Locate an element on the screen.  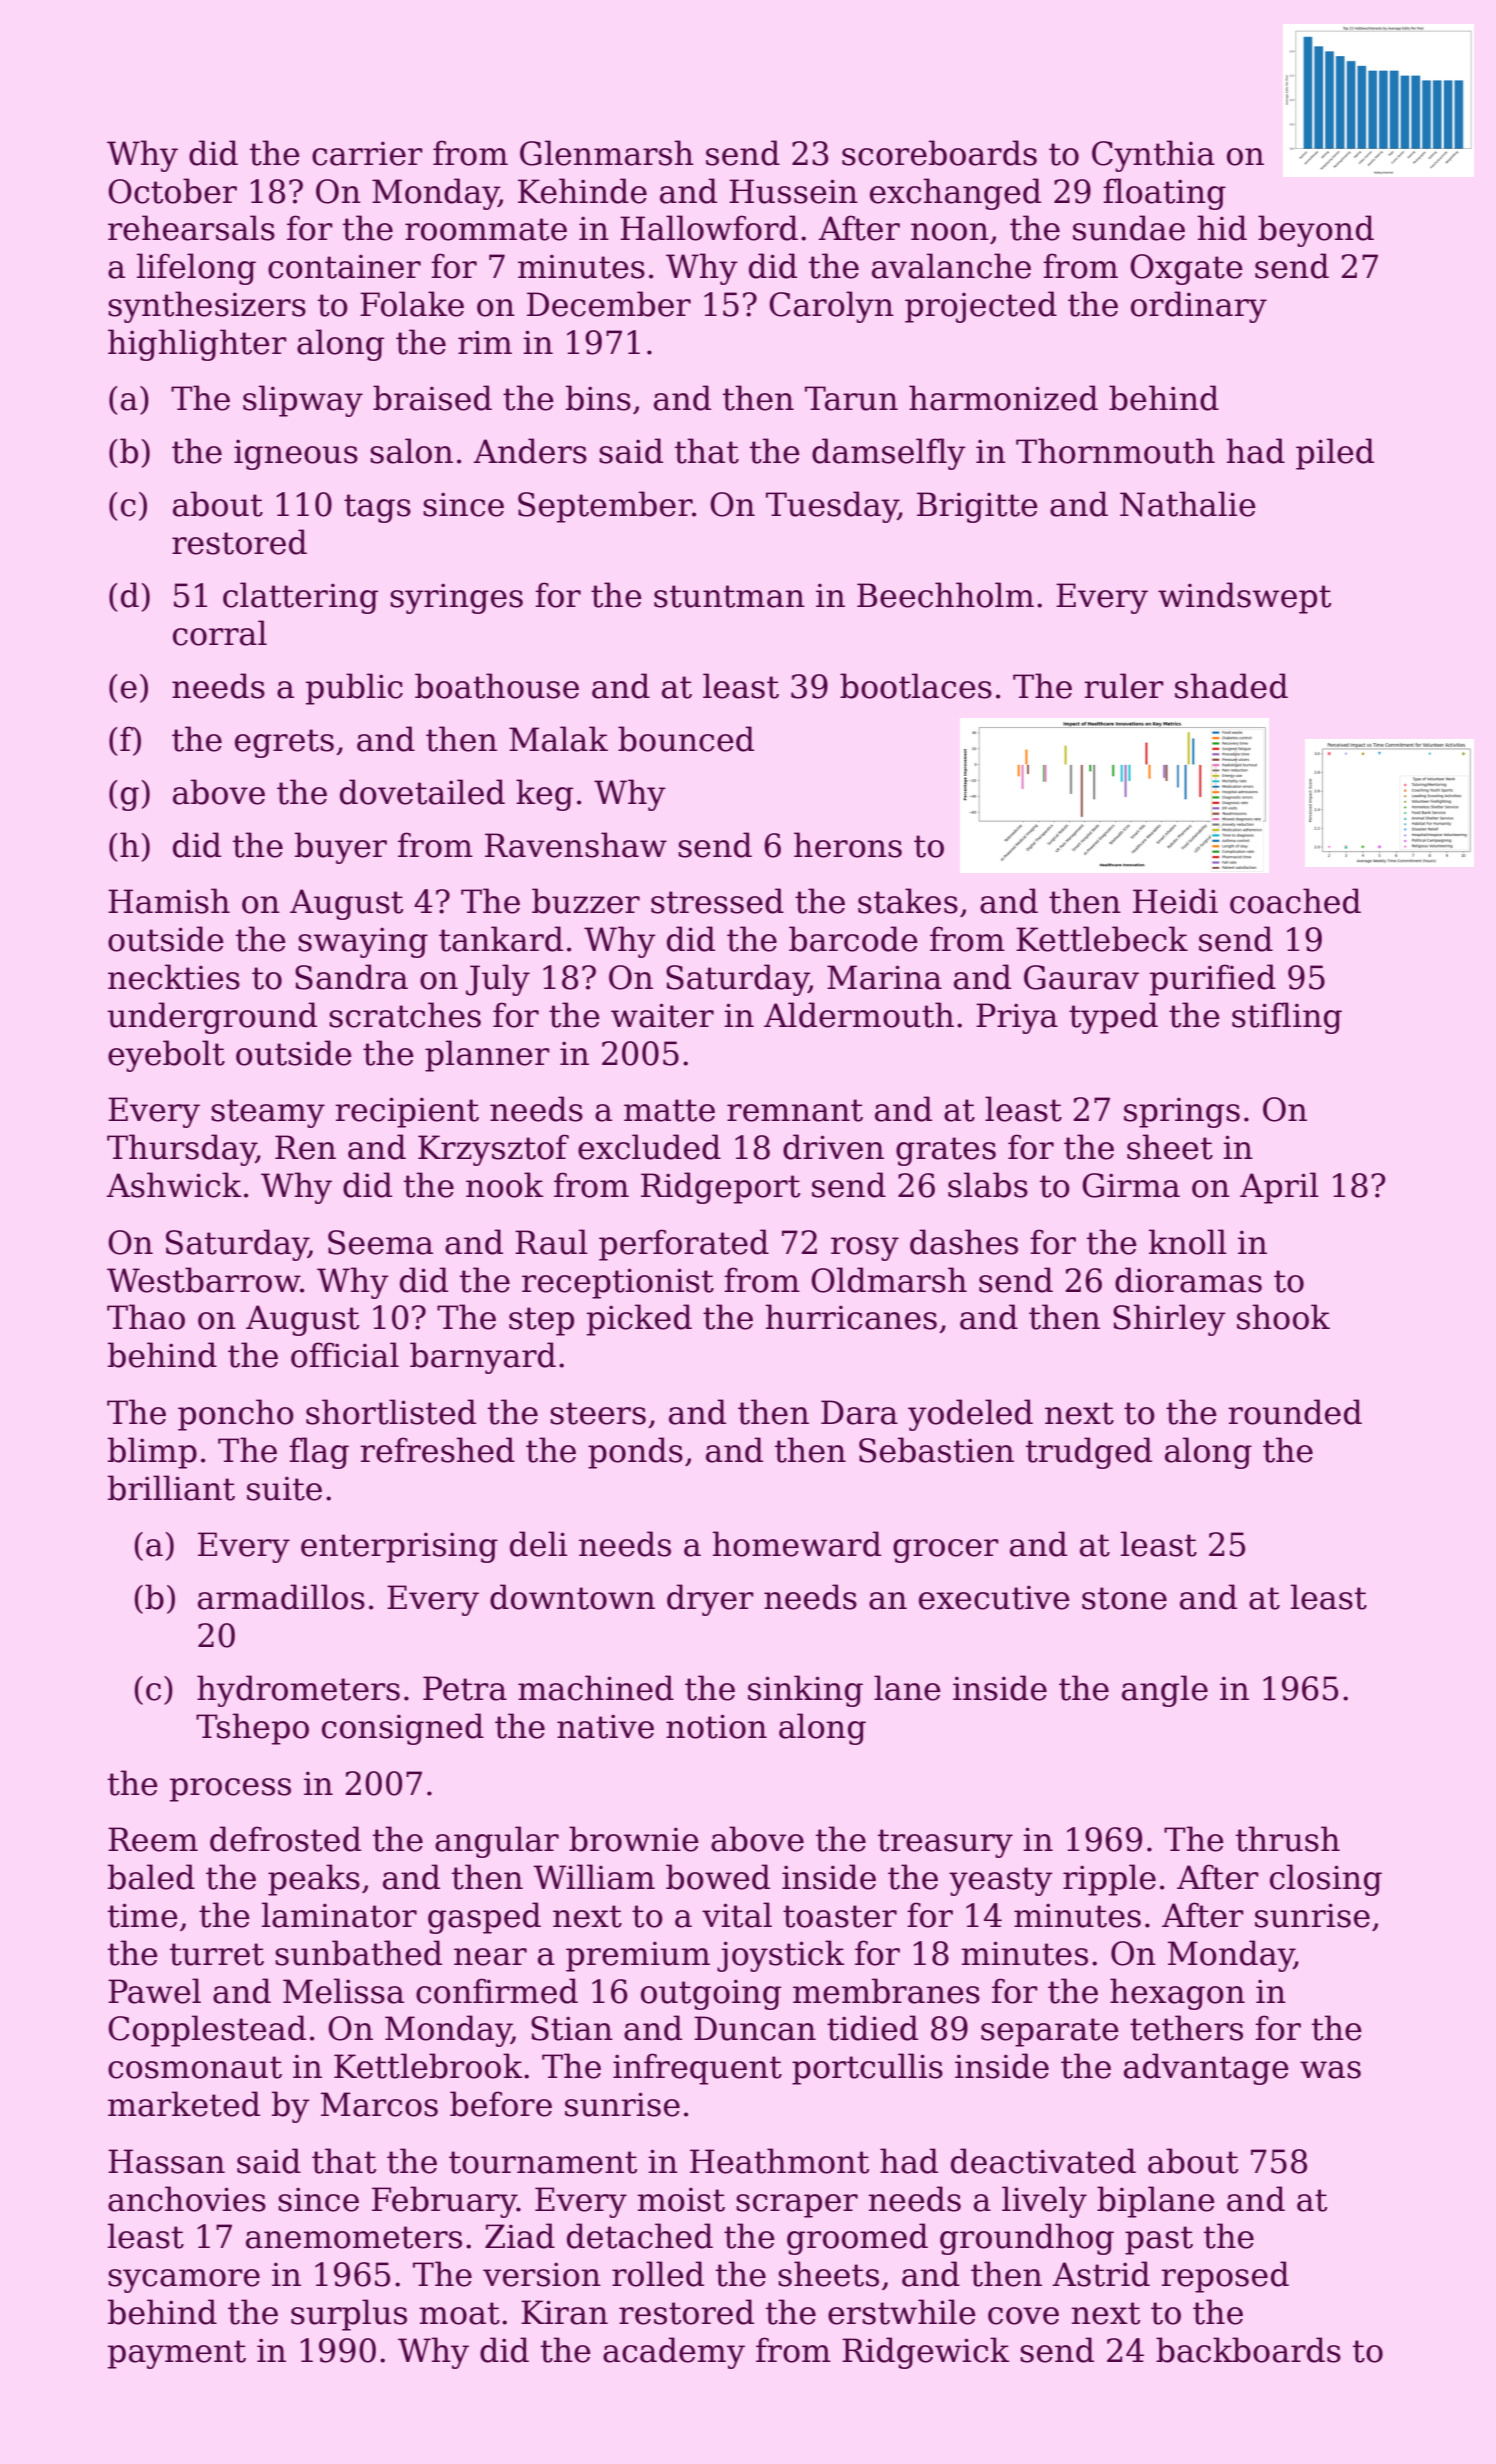
hid is located at coordinates (1222, 228).
